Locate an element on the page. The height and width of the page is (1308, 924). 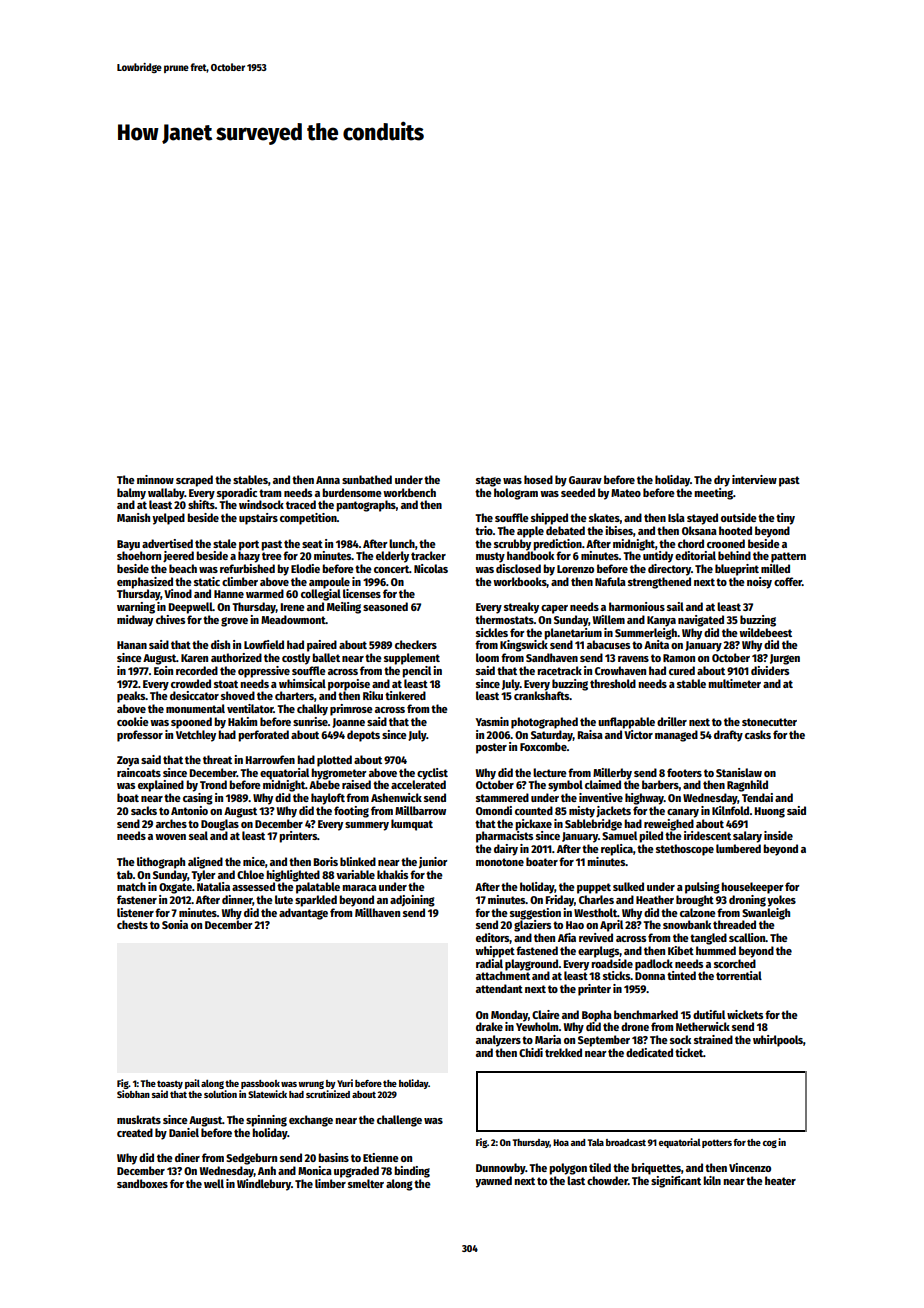
sandboxes is located at coordinates (142, 1183).
